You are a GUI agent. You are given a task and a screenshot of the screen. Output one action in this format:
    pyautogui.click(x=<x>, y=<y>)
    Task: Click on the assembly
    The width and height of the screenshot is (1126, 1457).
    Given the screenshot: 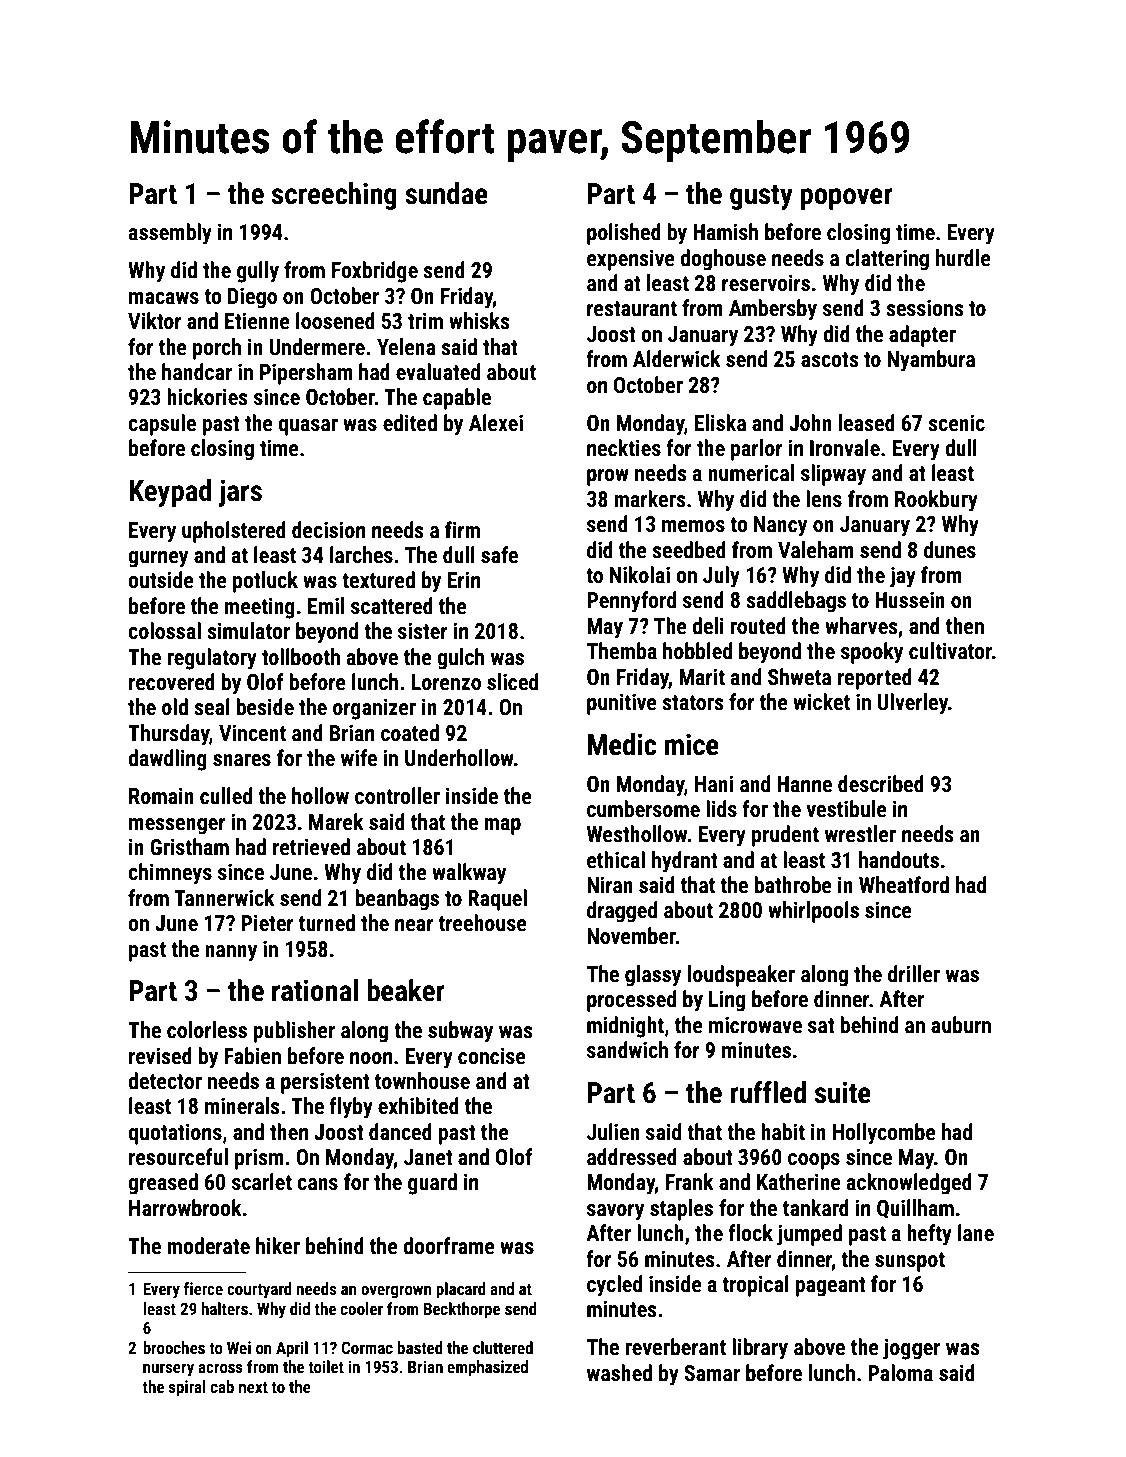 What is the action you would take?
    pyautogui.click(x=170, y=234)
